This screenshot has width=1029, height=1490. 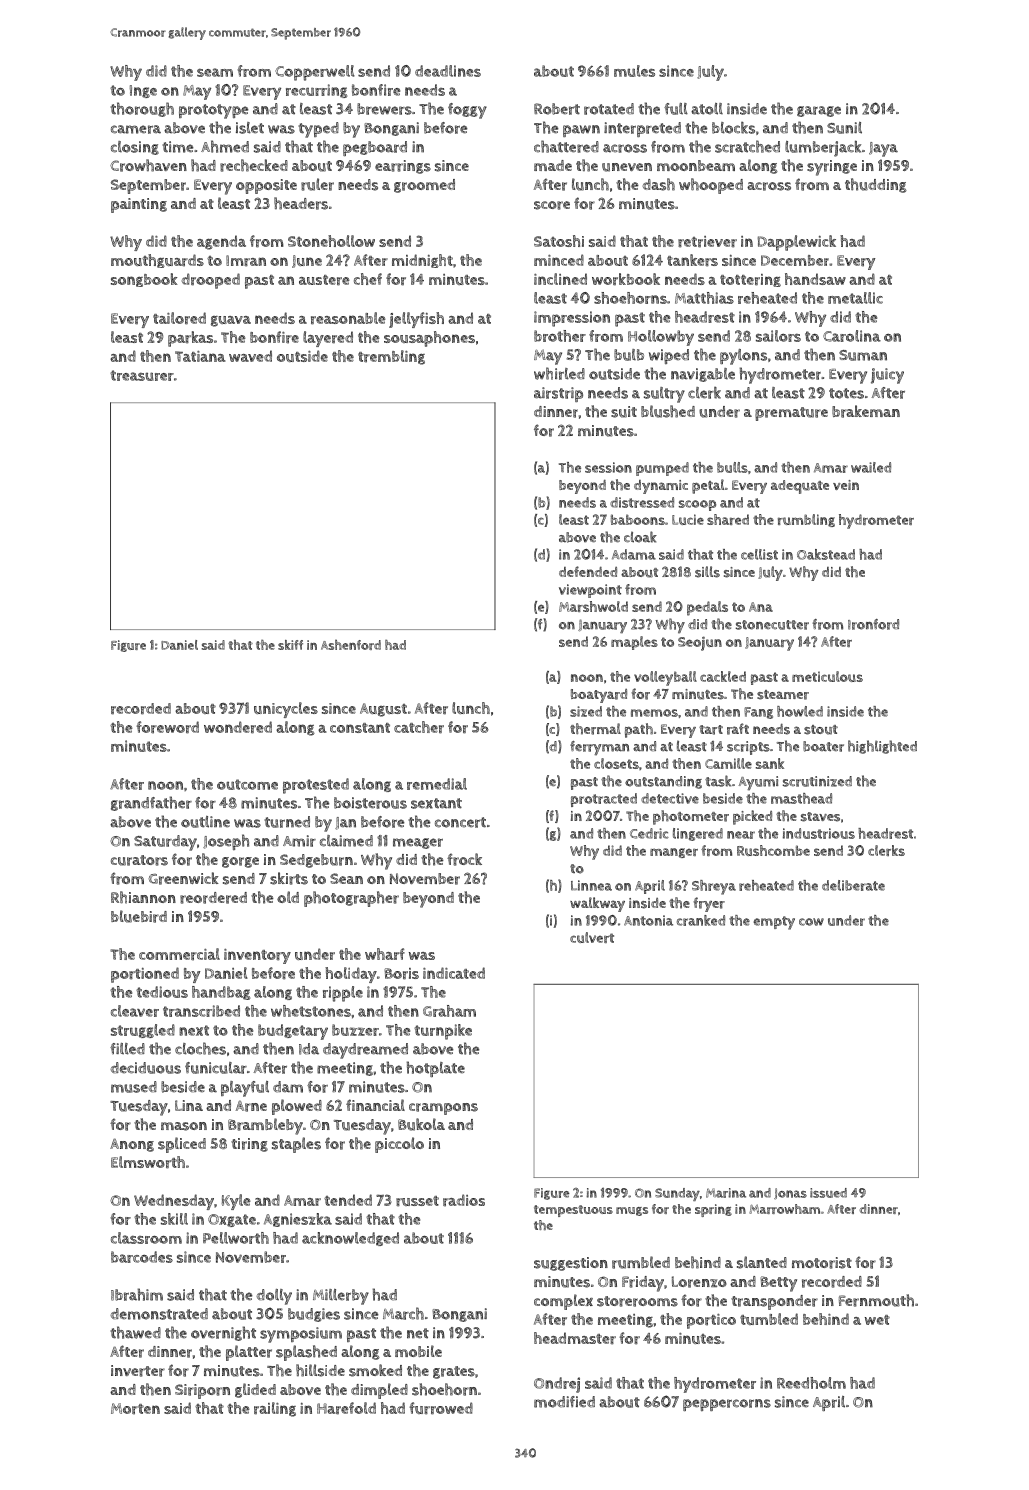 What do you see at coordinates (773, 850) in the screenshot?
I see `Rushcombe` at bounding box center [773, 850].
